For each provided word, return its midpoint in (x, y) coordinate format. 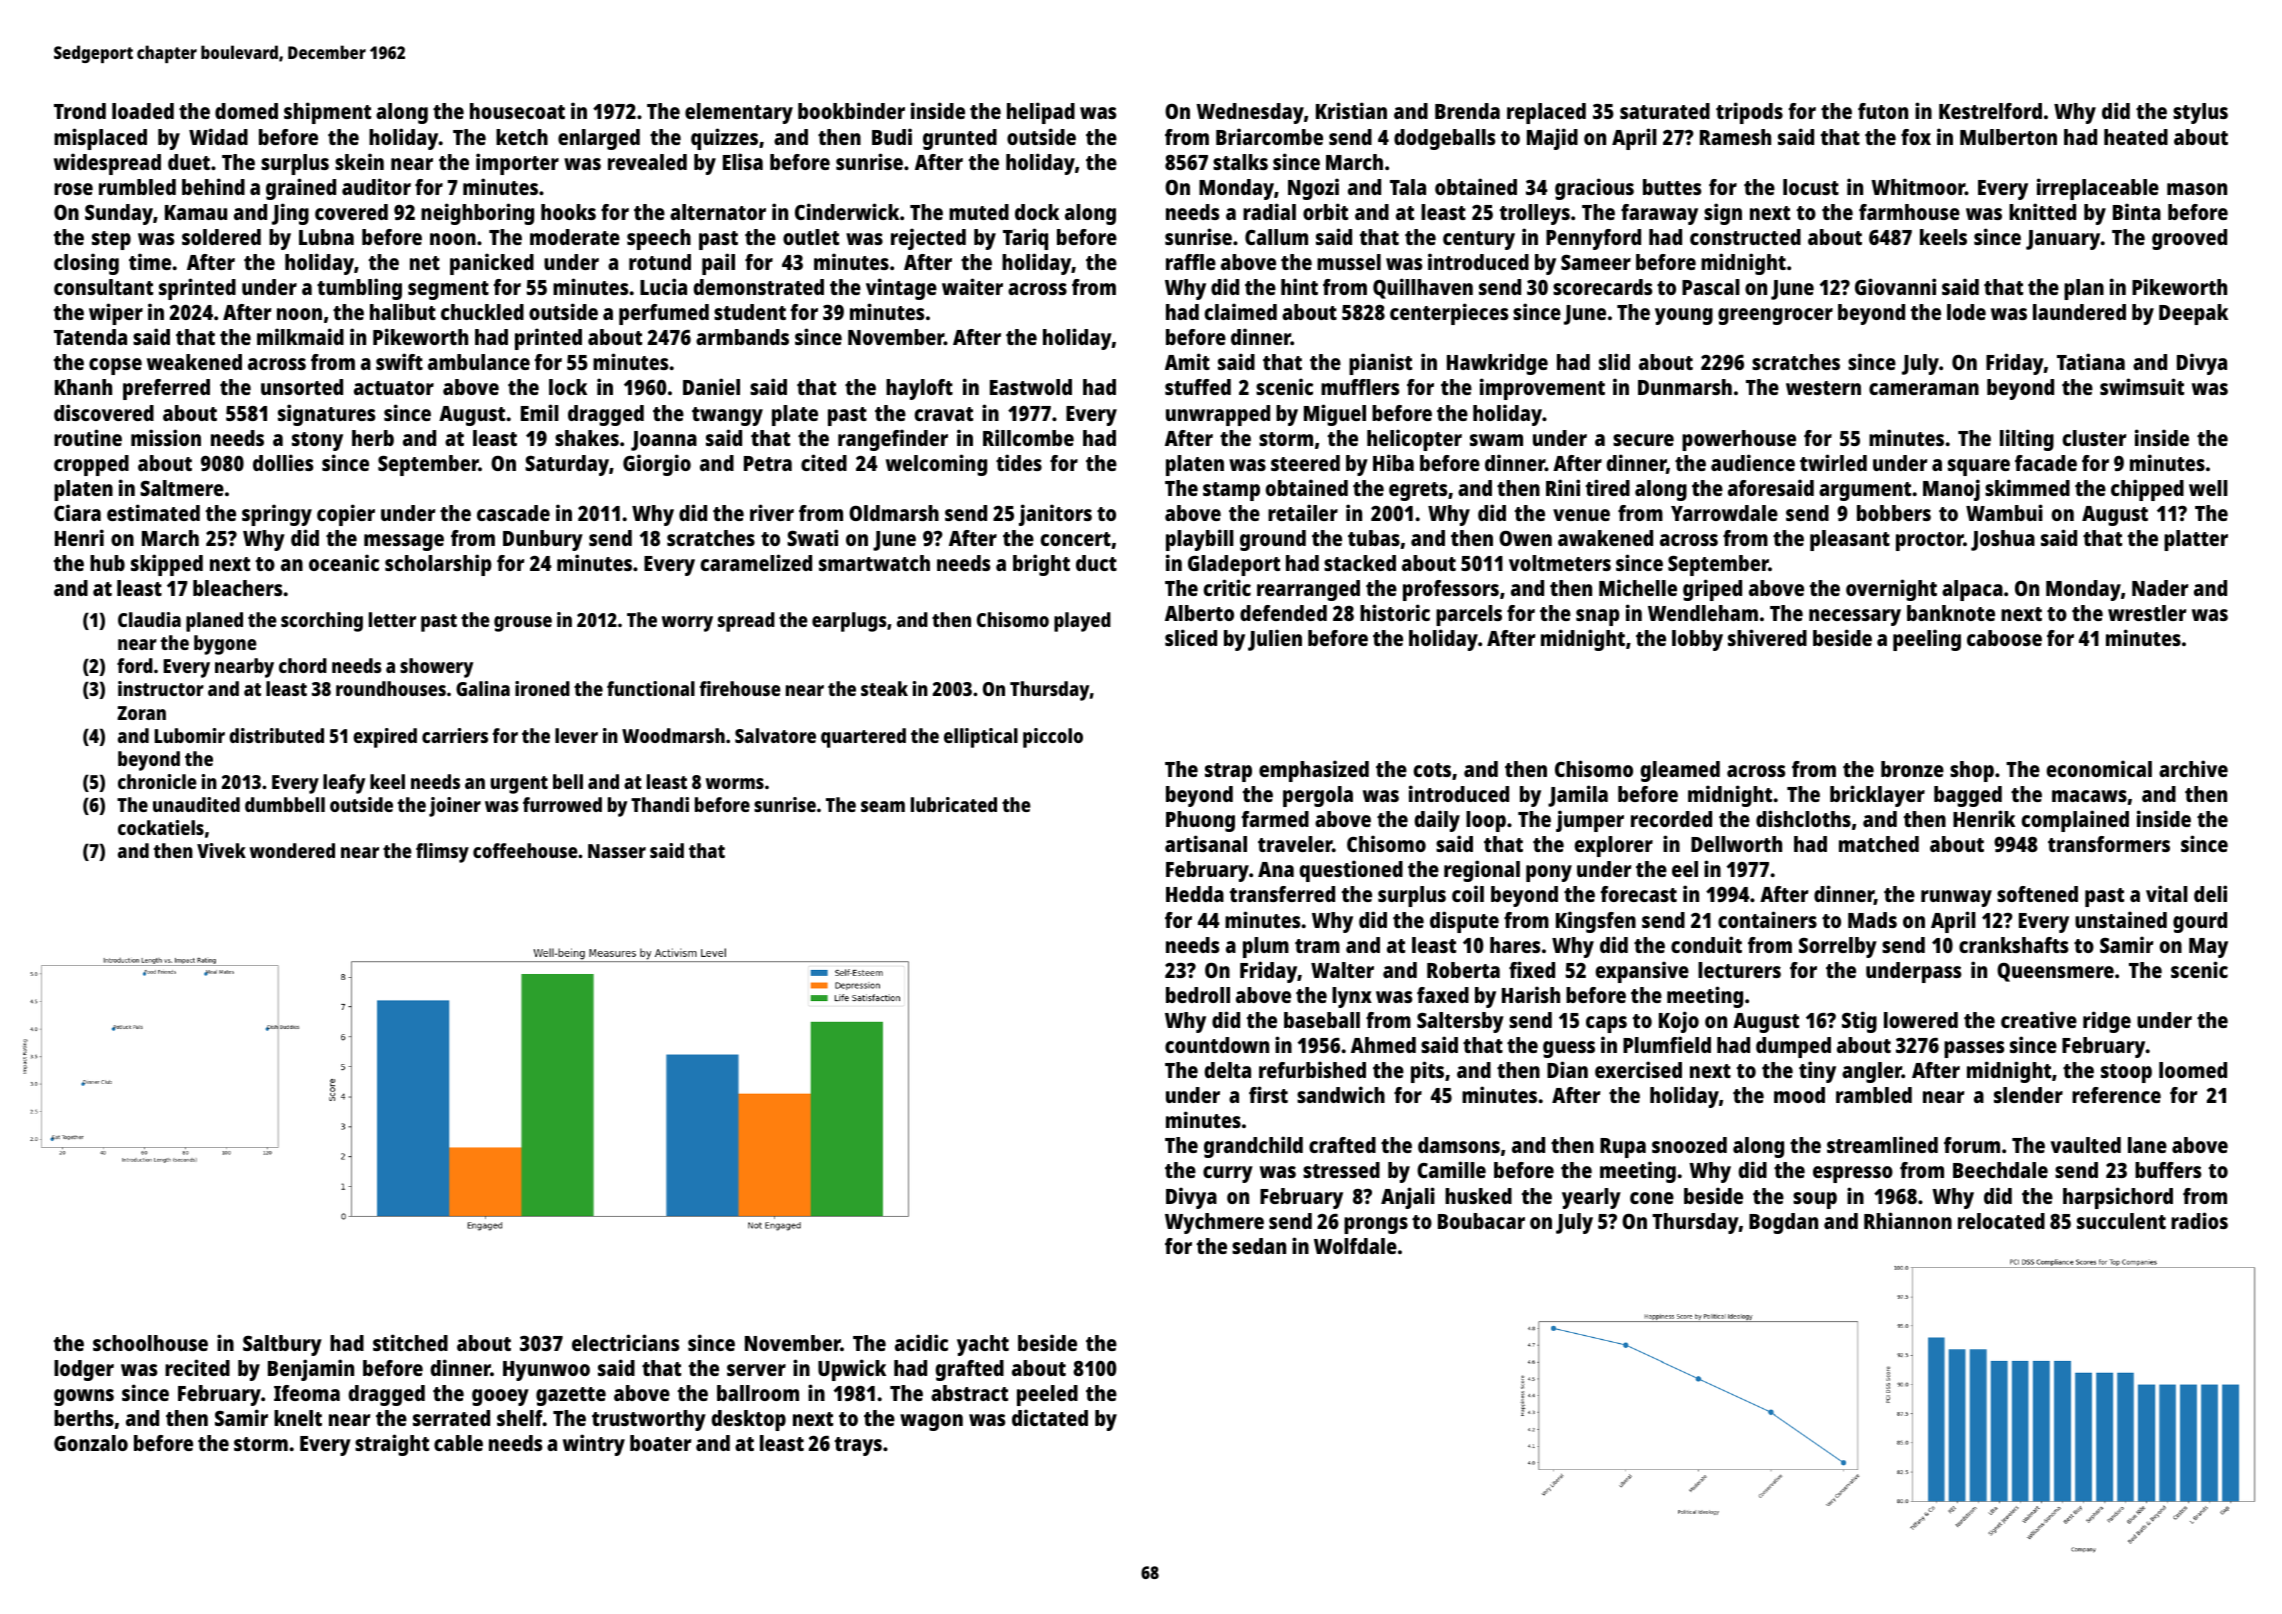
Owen (1525, 538)
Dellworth (1736, 844)
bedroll (1198, 995)
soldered (221, 237)
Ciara (77, 512)
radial (1269, 211)
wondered (292, 850)
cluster (2094, 438)
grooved (2189, 239)
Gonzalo (91, 1443)
